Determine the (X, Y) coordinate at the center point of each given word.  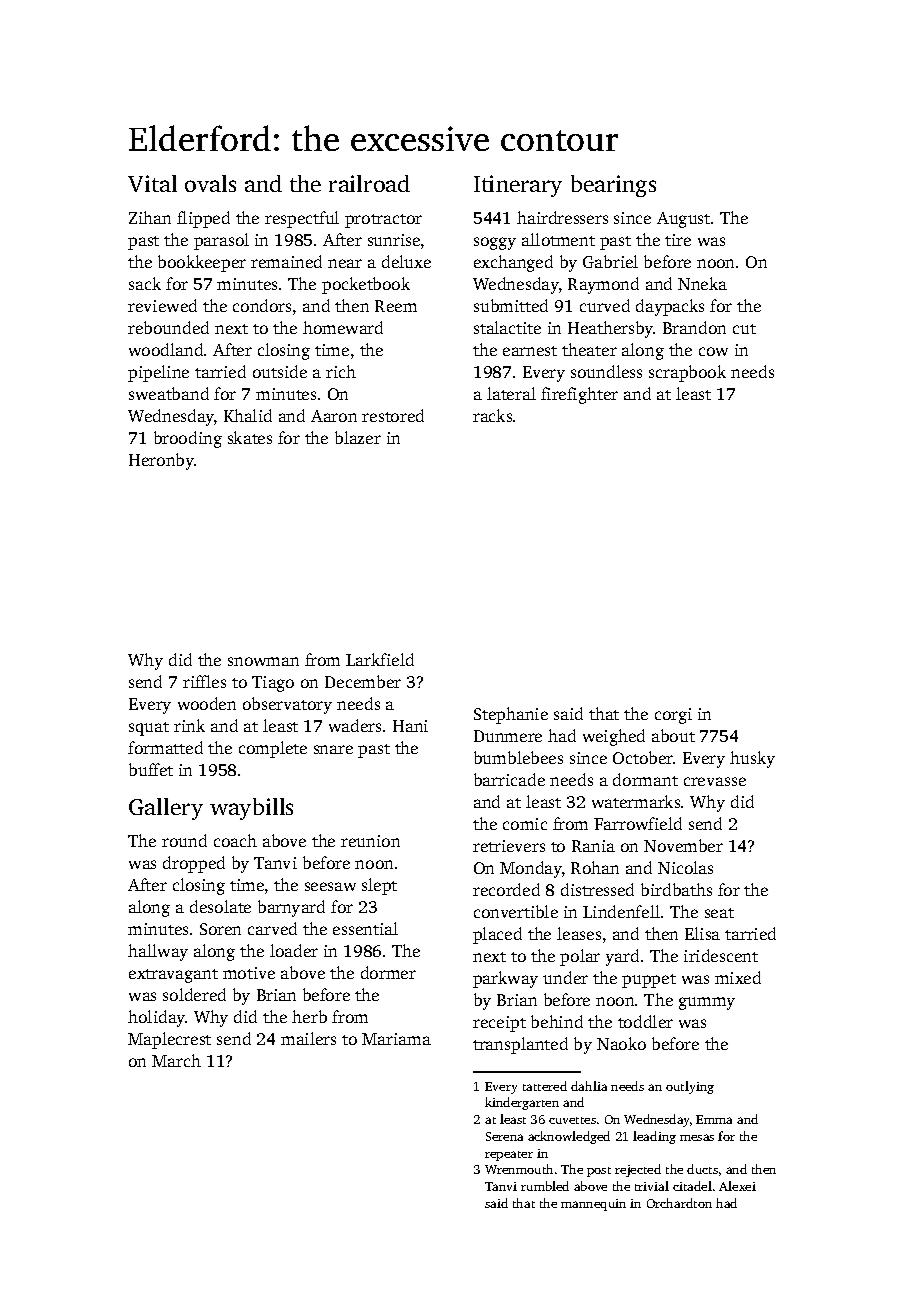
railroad (369, 183)
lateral (511, 393)
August (683, 220)
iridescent (721, 955)
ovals (210, 183)
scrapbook (687, 373)
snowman (263, 661)
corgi (673, 716)
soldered (194, 994)
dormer (388, 972)
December (363, 681)
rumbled (545, 1186)
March (176, 1060)
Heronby (161, 461)
